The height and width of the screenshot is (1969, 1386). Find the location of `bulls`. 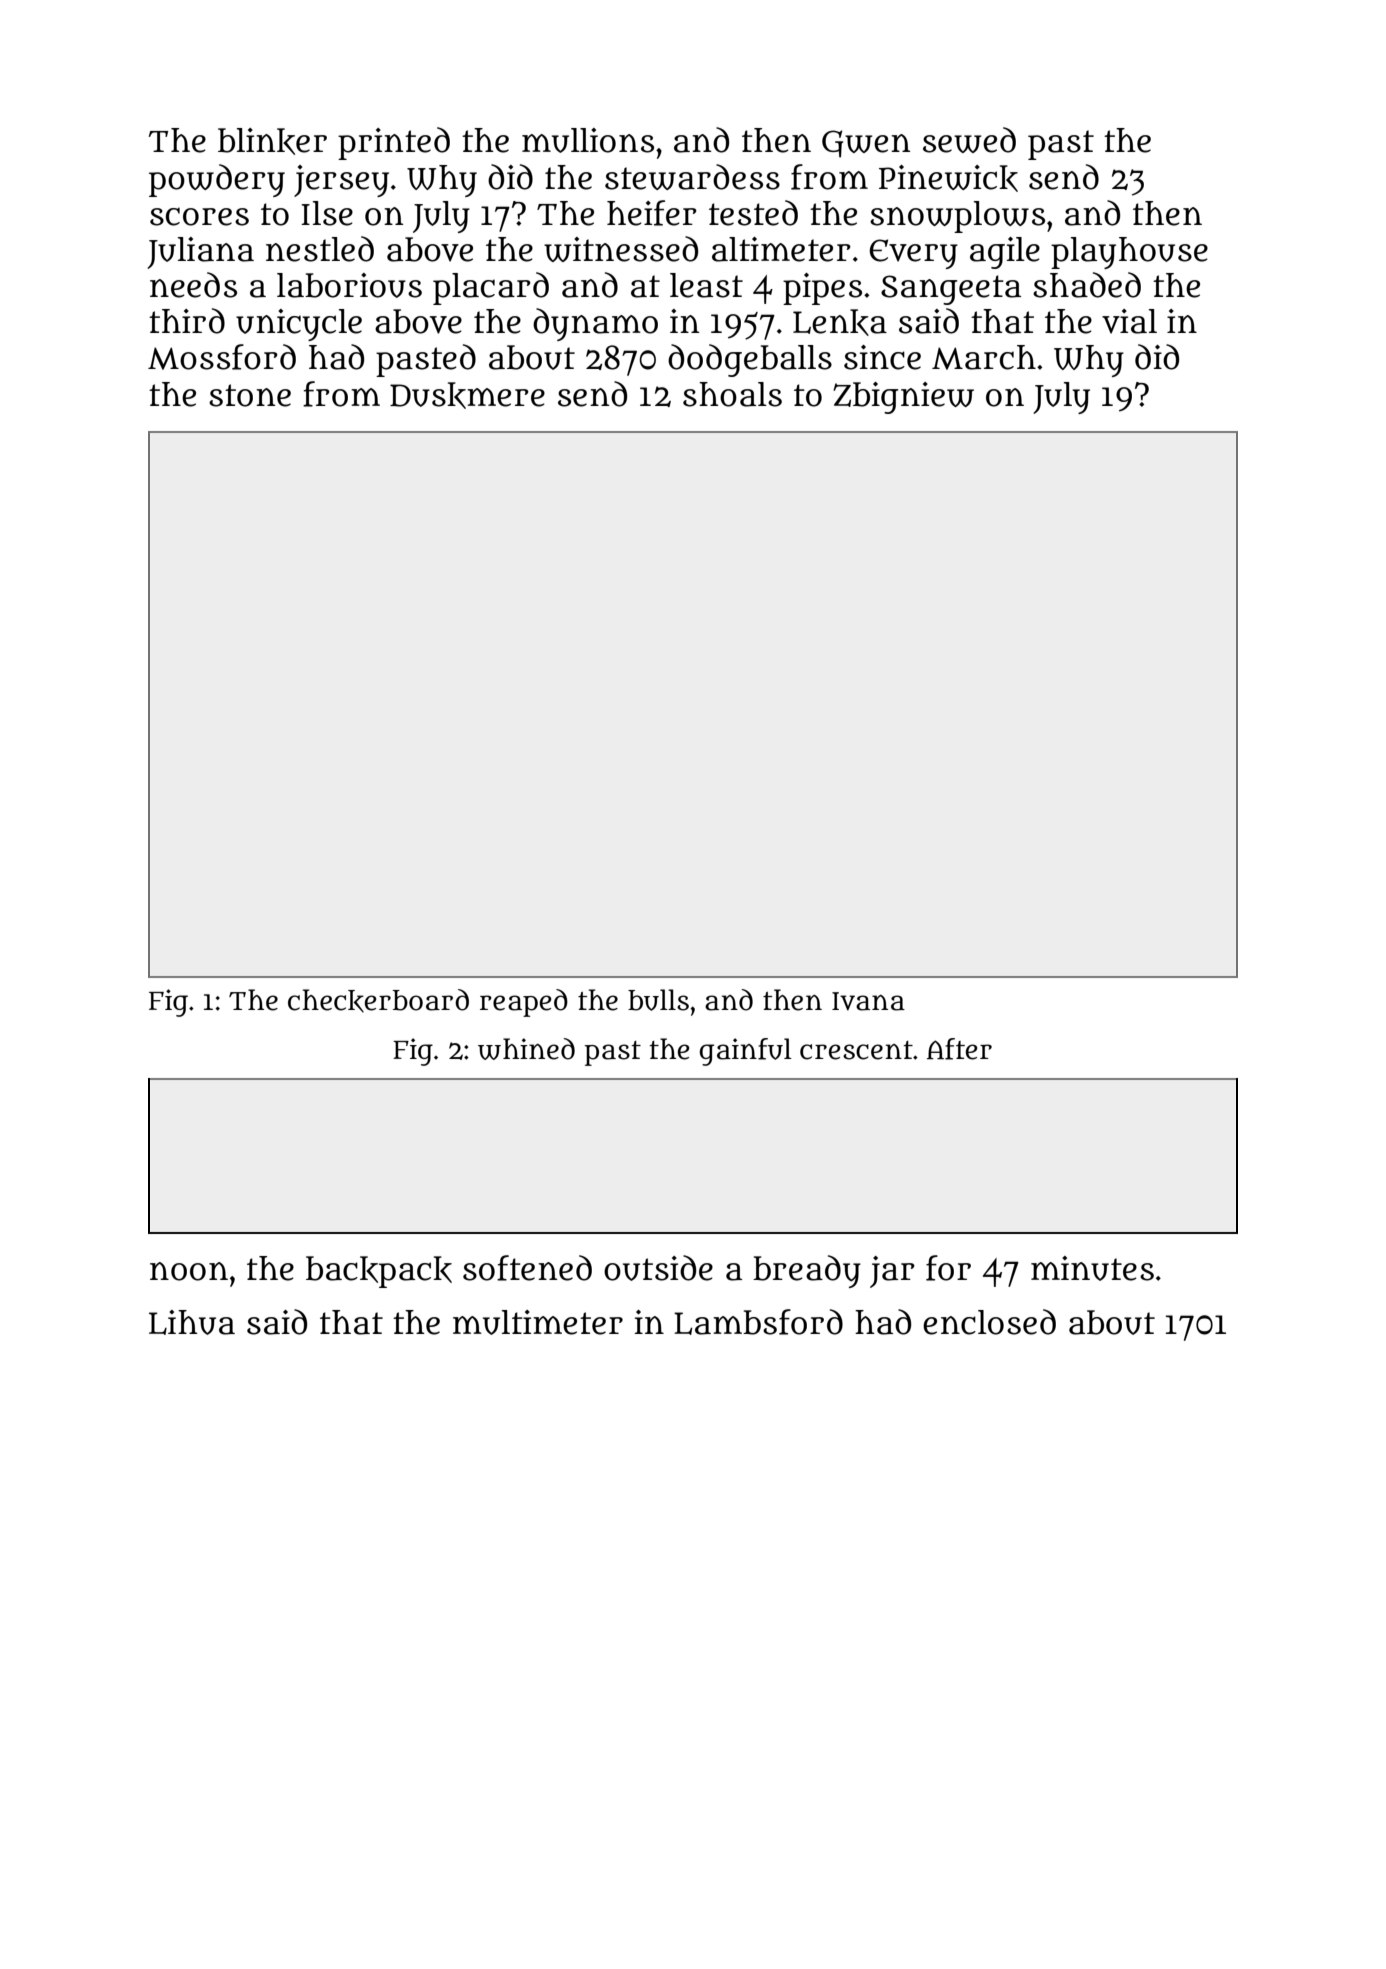

bulls is located at coordinates (658, 1000).
